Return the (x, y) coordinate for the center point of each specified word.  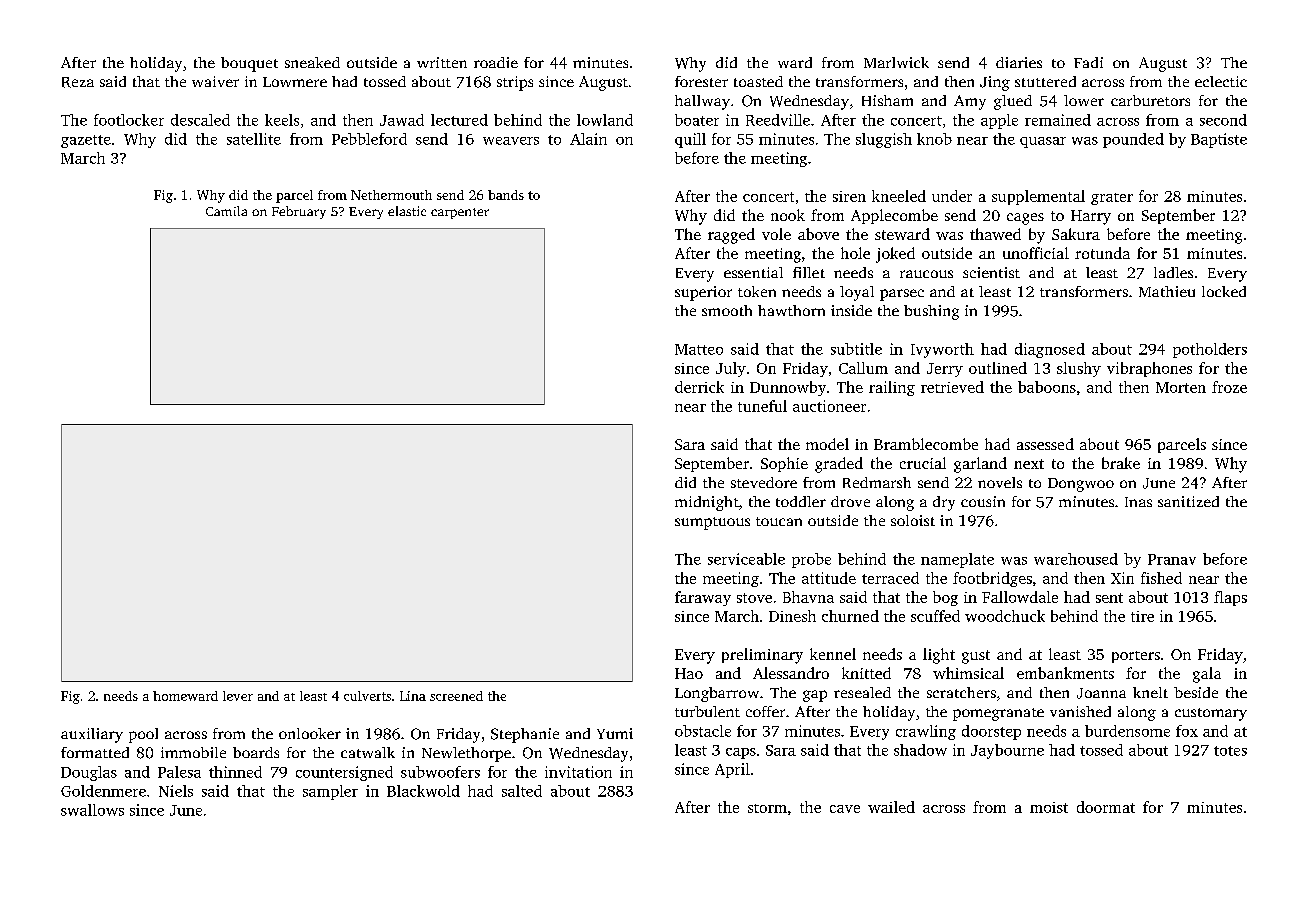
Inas (1138, 502)
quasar (1043, 142)
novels (1000, 482)
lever (238, 696)
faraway (703, 598)
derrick (699, 387)
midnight (707, 503)
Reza (78, 82)
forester (701, 81)
